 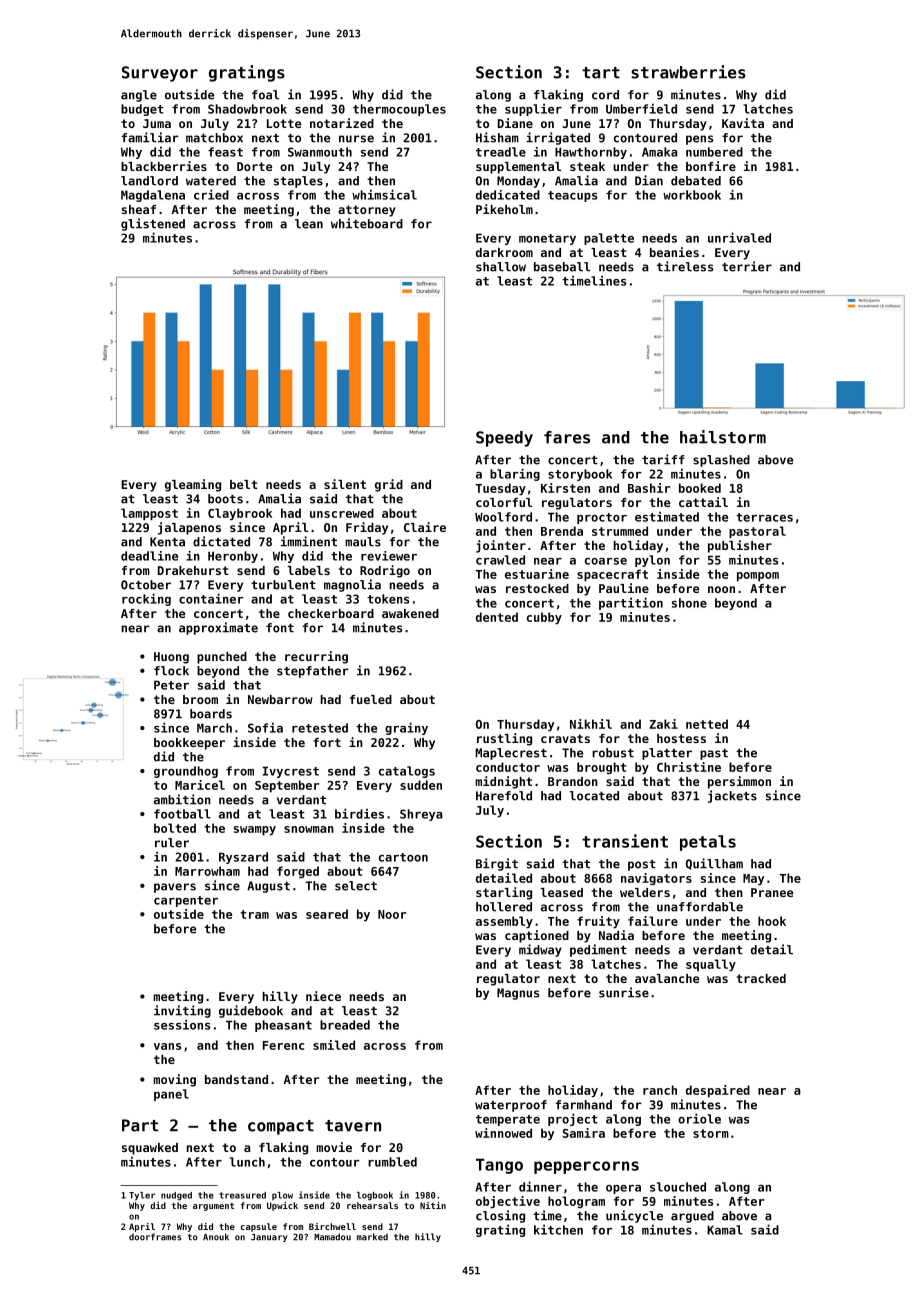 What do you see at coordinates (497, 137) in the screenshot?
I see `Hisham` at bounding box center [497, 137].
